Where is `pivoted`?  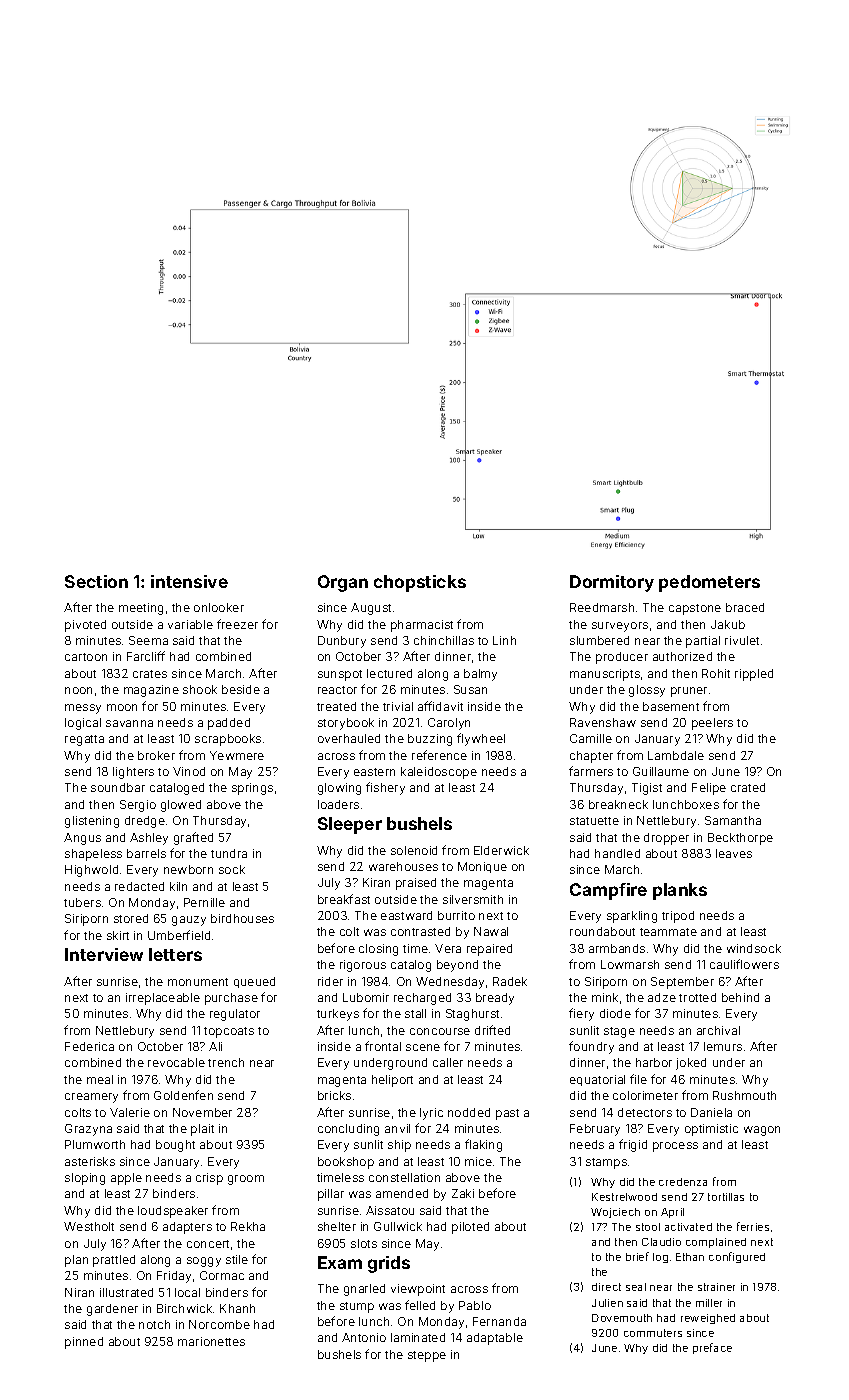
pivoted is located at coordinates (85, 626).
